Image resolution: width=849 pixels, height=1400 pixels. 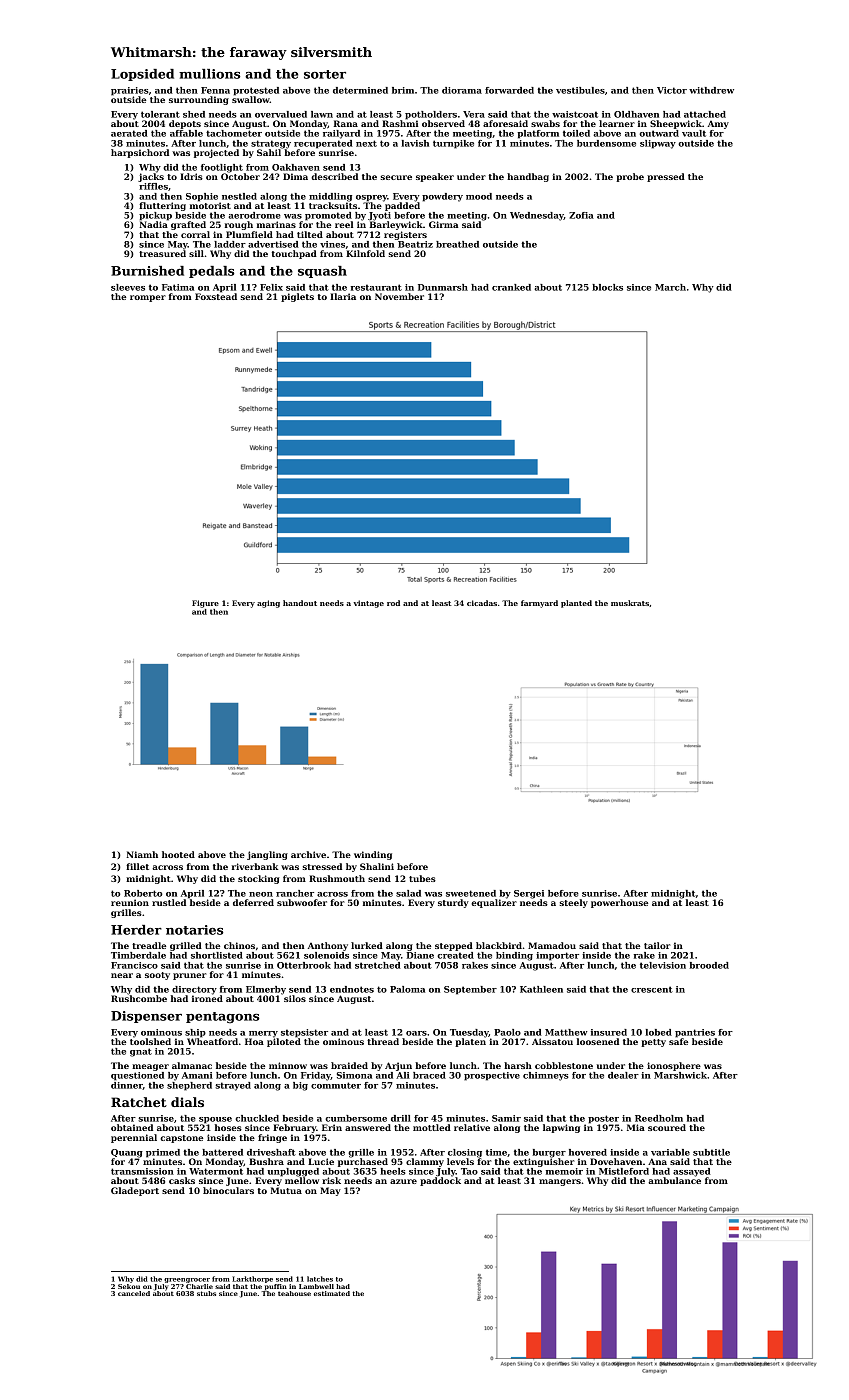 What do you see at coordinates (619, 903) in the page?
I see `powerhouse` at bounding box center [619, 903].
